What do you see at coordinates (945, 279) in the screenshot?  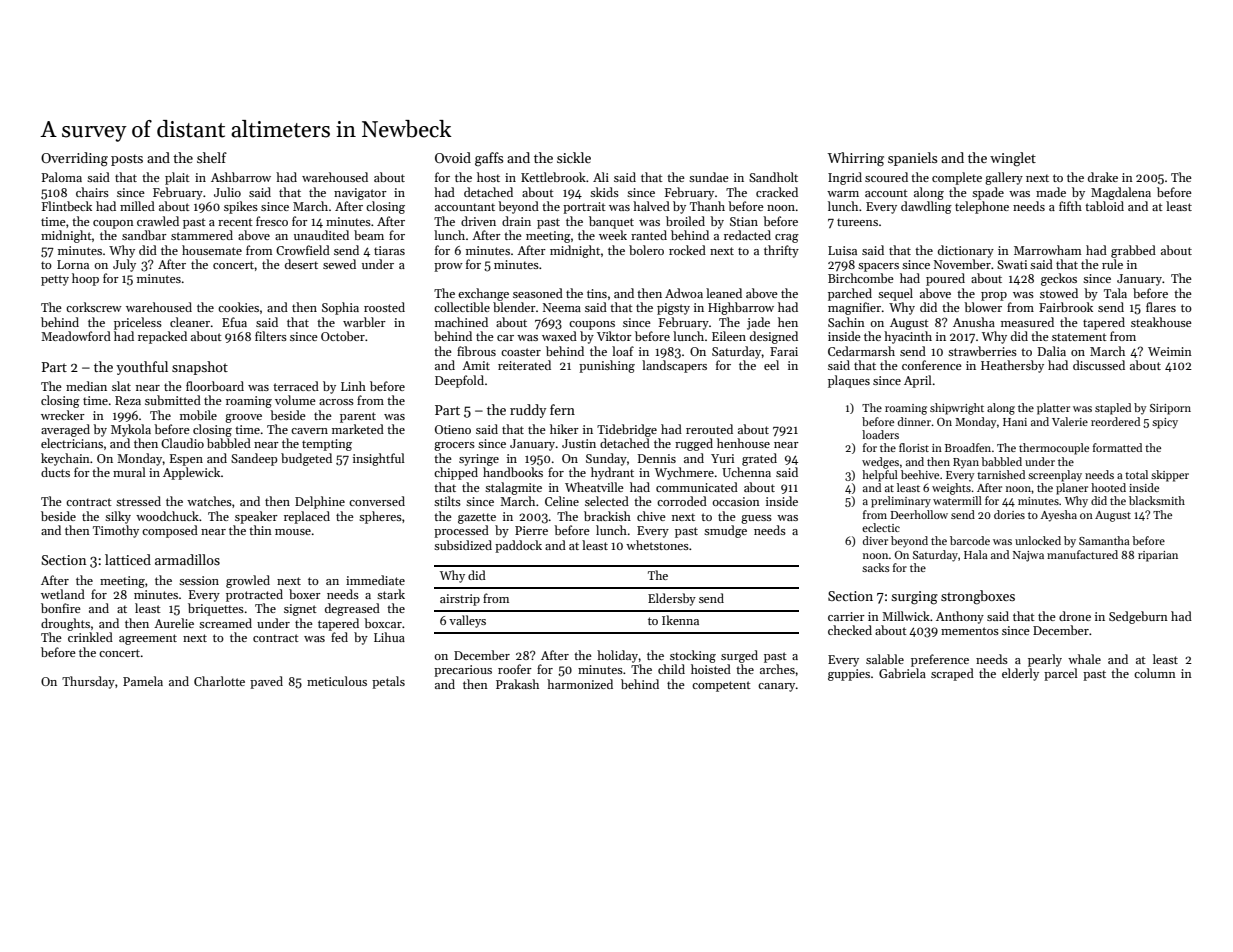 I see `poured` at bounding box center [945, 279].
